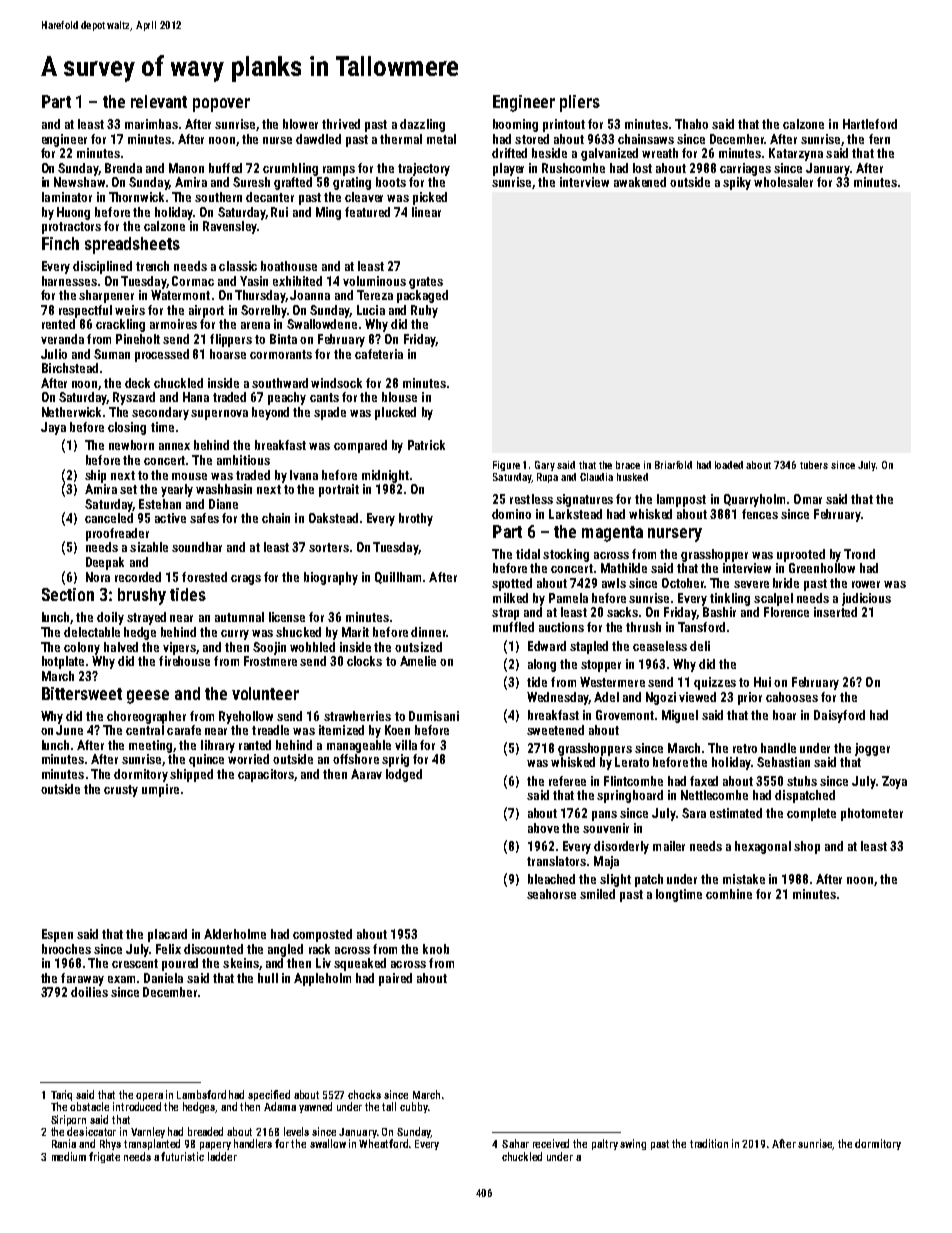 The image size is (952, 1233). Describe the element at coordinates (681, 500) in the screenshot. I see `lamppost` at that location.
